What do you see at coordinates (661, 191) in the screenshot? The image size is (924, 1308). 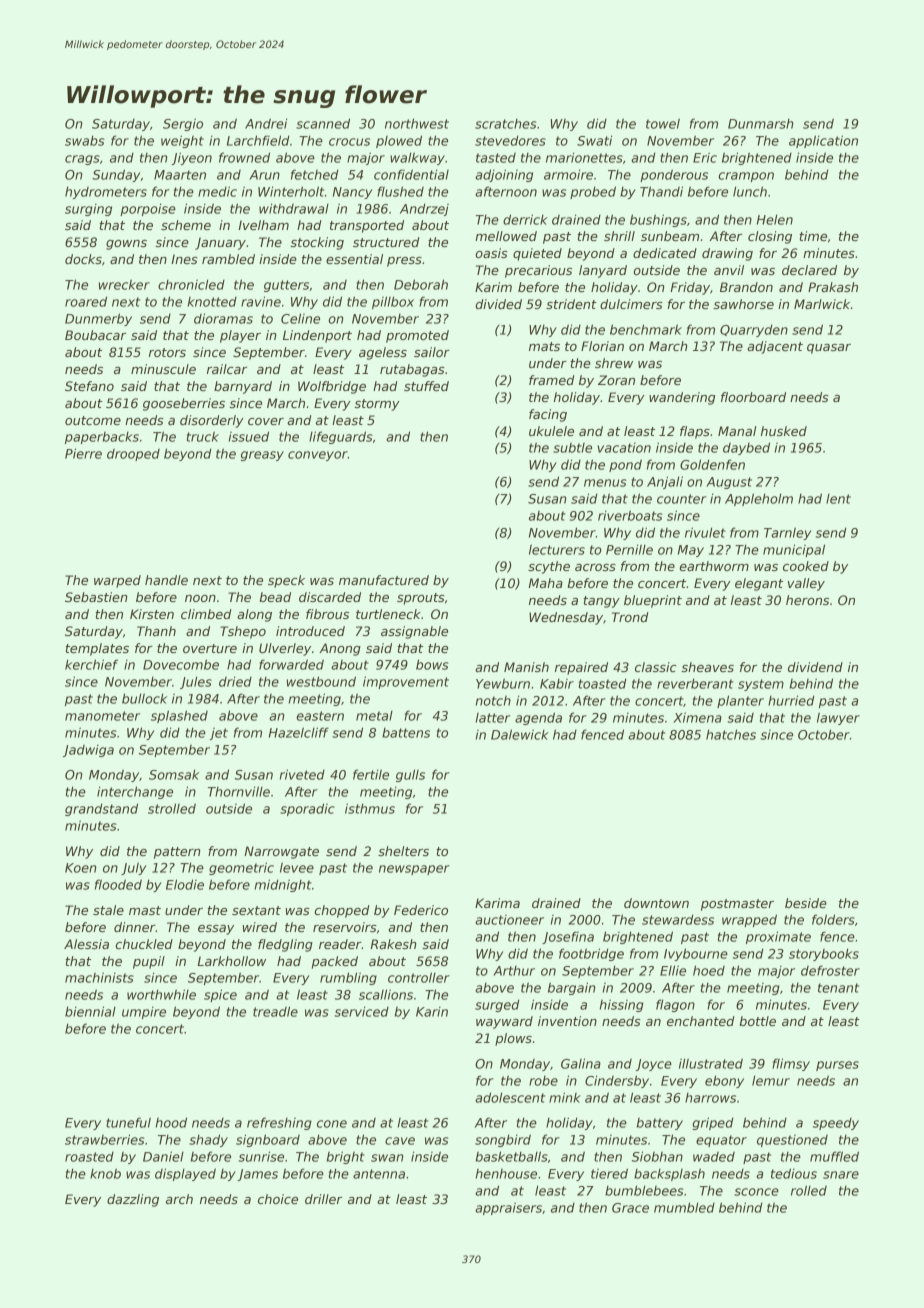 I see `Thandi` at bounding box center [661, 191].
